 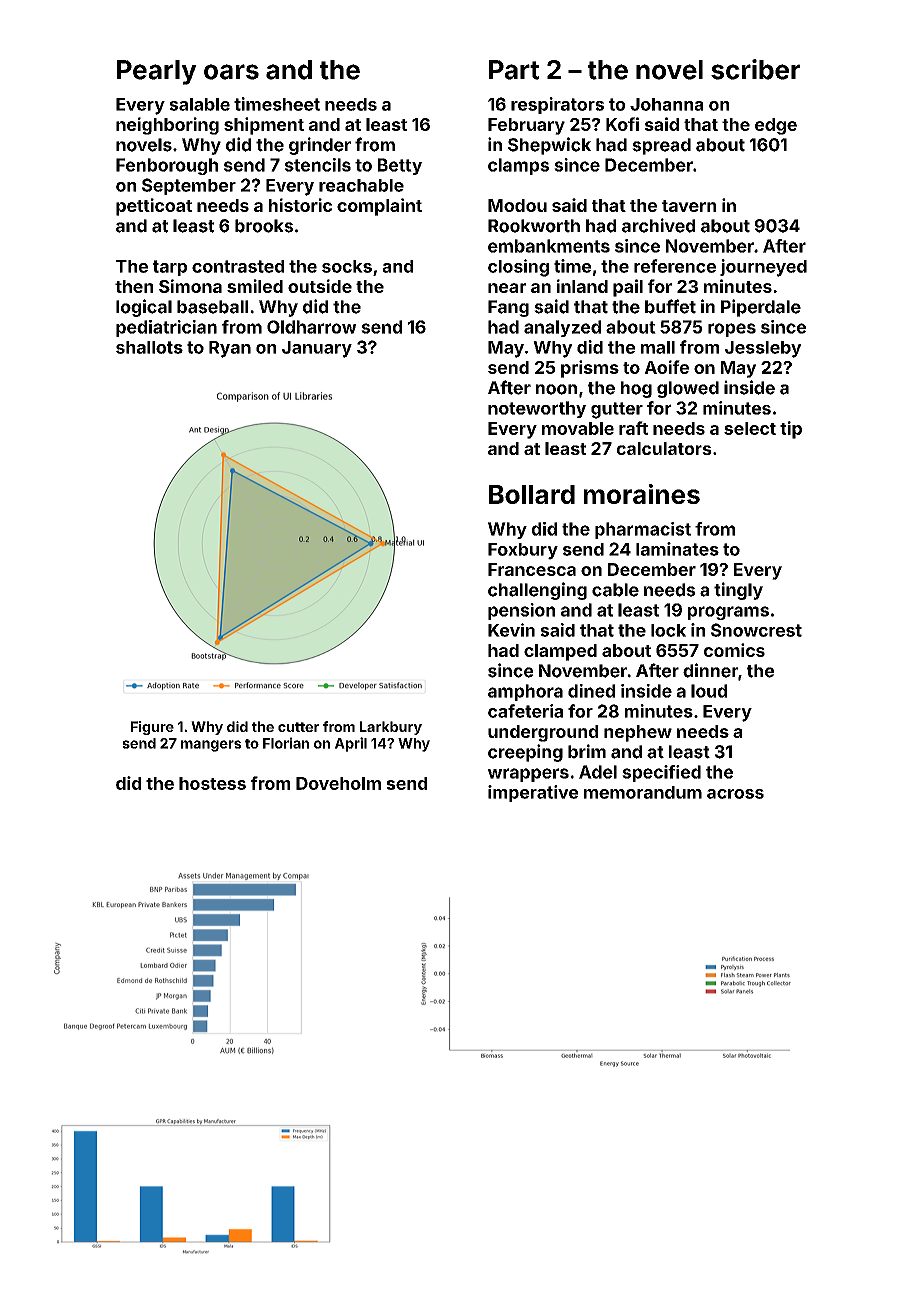 What do you see at coordinates (318, 165) in the screenshot?
I see `stencils` at bounding box center [318, 165].
